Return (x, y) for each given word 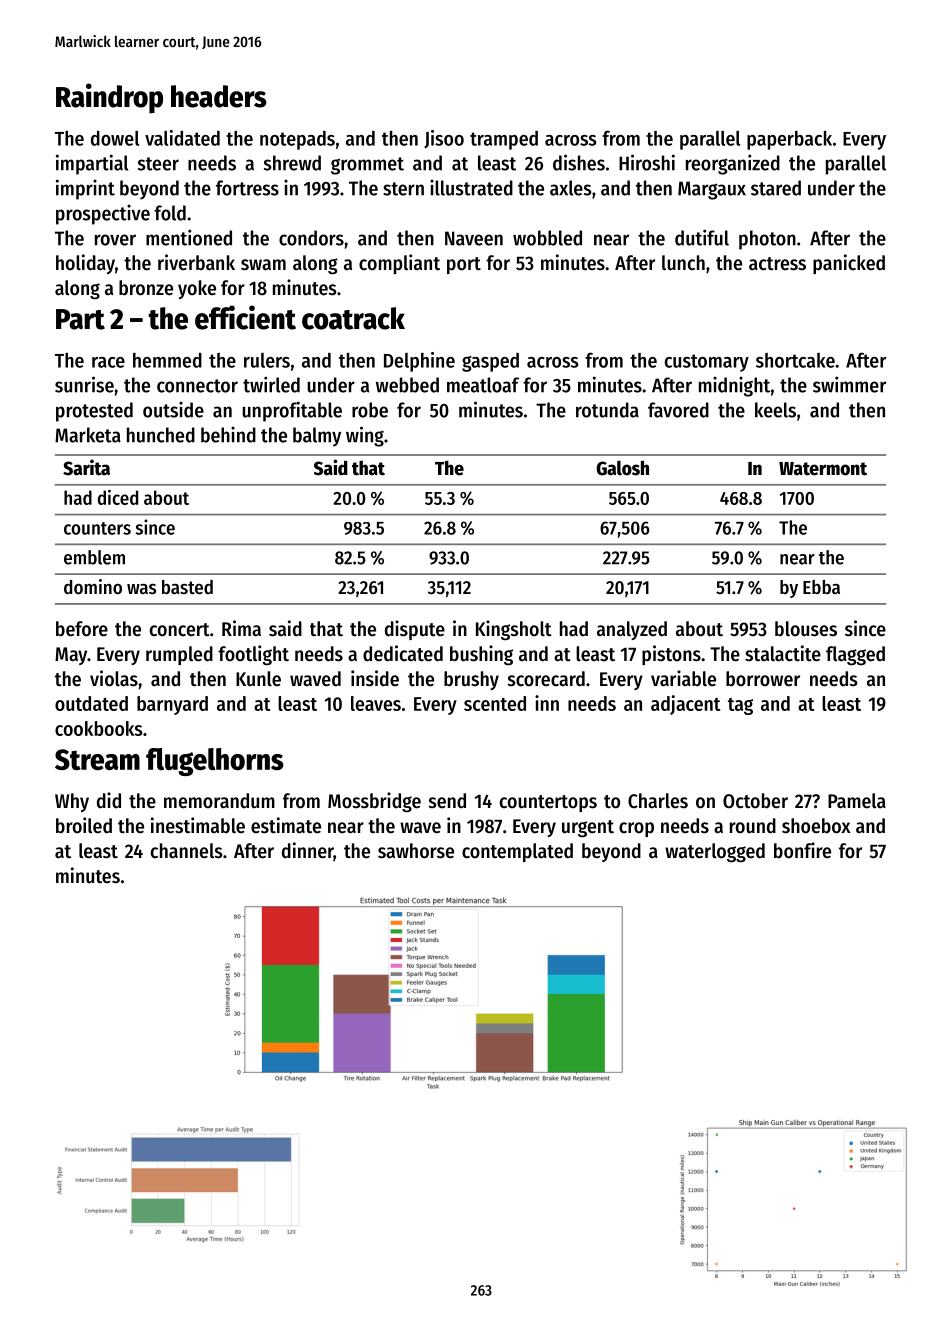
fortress (247, 188)
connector (197, 386)
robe (370, 410)
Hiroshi (647, 162)
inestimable (198, 825)
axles (571, 188)
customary (707, 363)
